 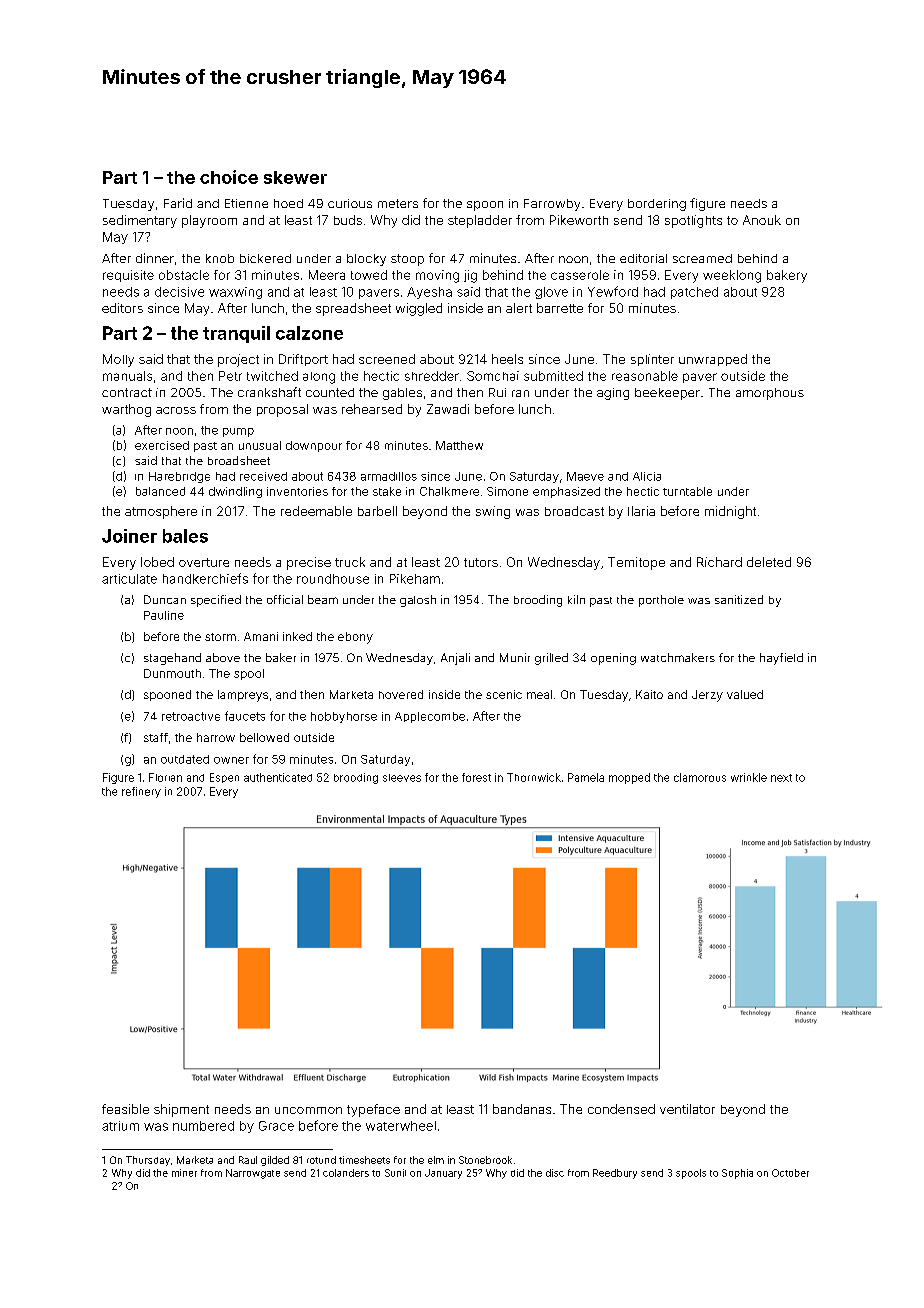 What do you see at coordinates (522, 1109) in the screenshot?
I see `bandanas` at bounding box center [522, 1109].
